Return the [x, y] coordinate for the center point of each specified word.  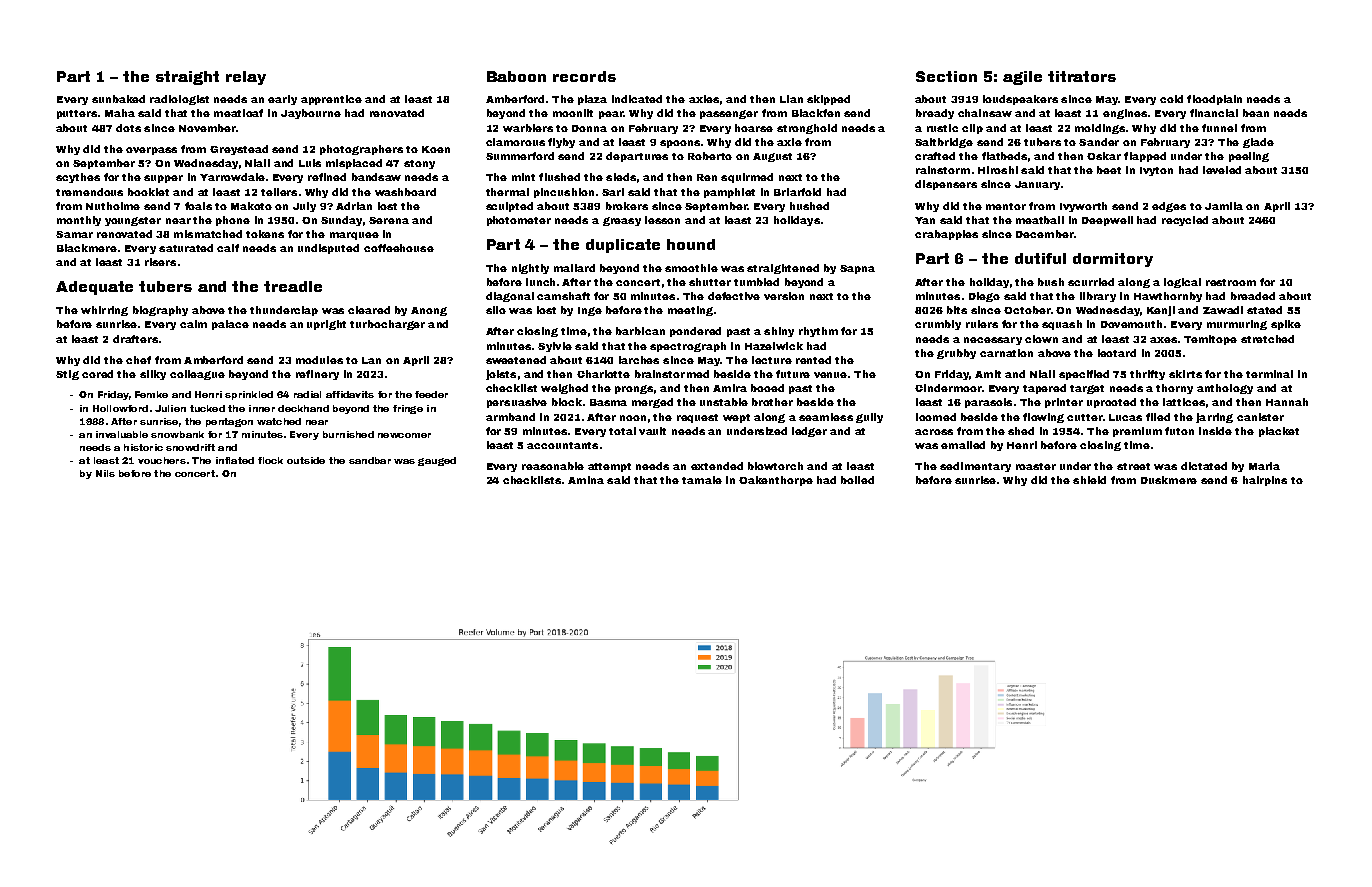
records [584, 76]
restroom [1231, 282]
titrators [1082, 76]
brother [772, 402]
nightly [530, 269]
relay [246, 78]
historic [143, 447]
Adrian [354, 206]
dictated [1204, 466]
